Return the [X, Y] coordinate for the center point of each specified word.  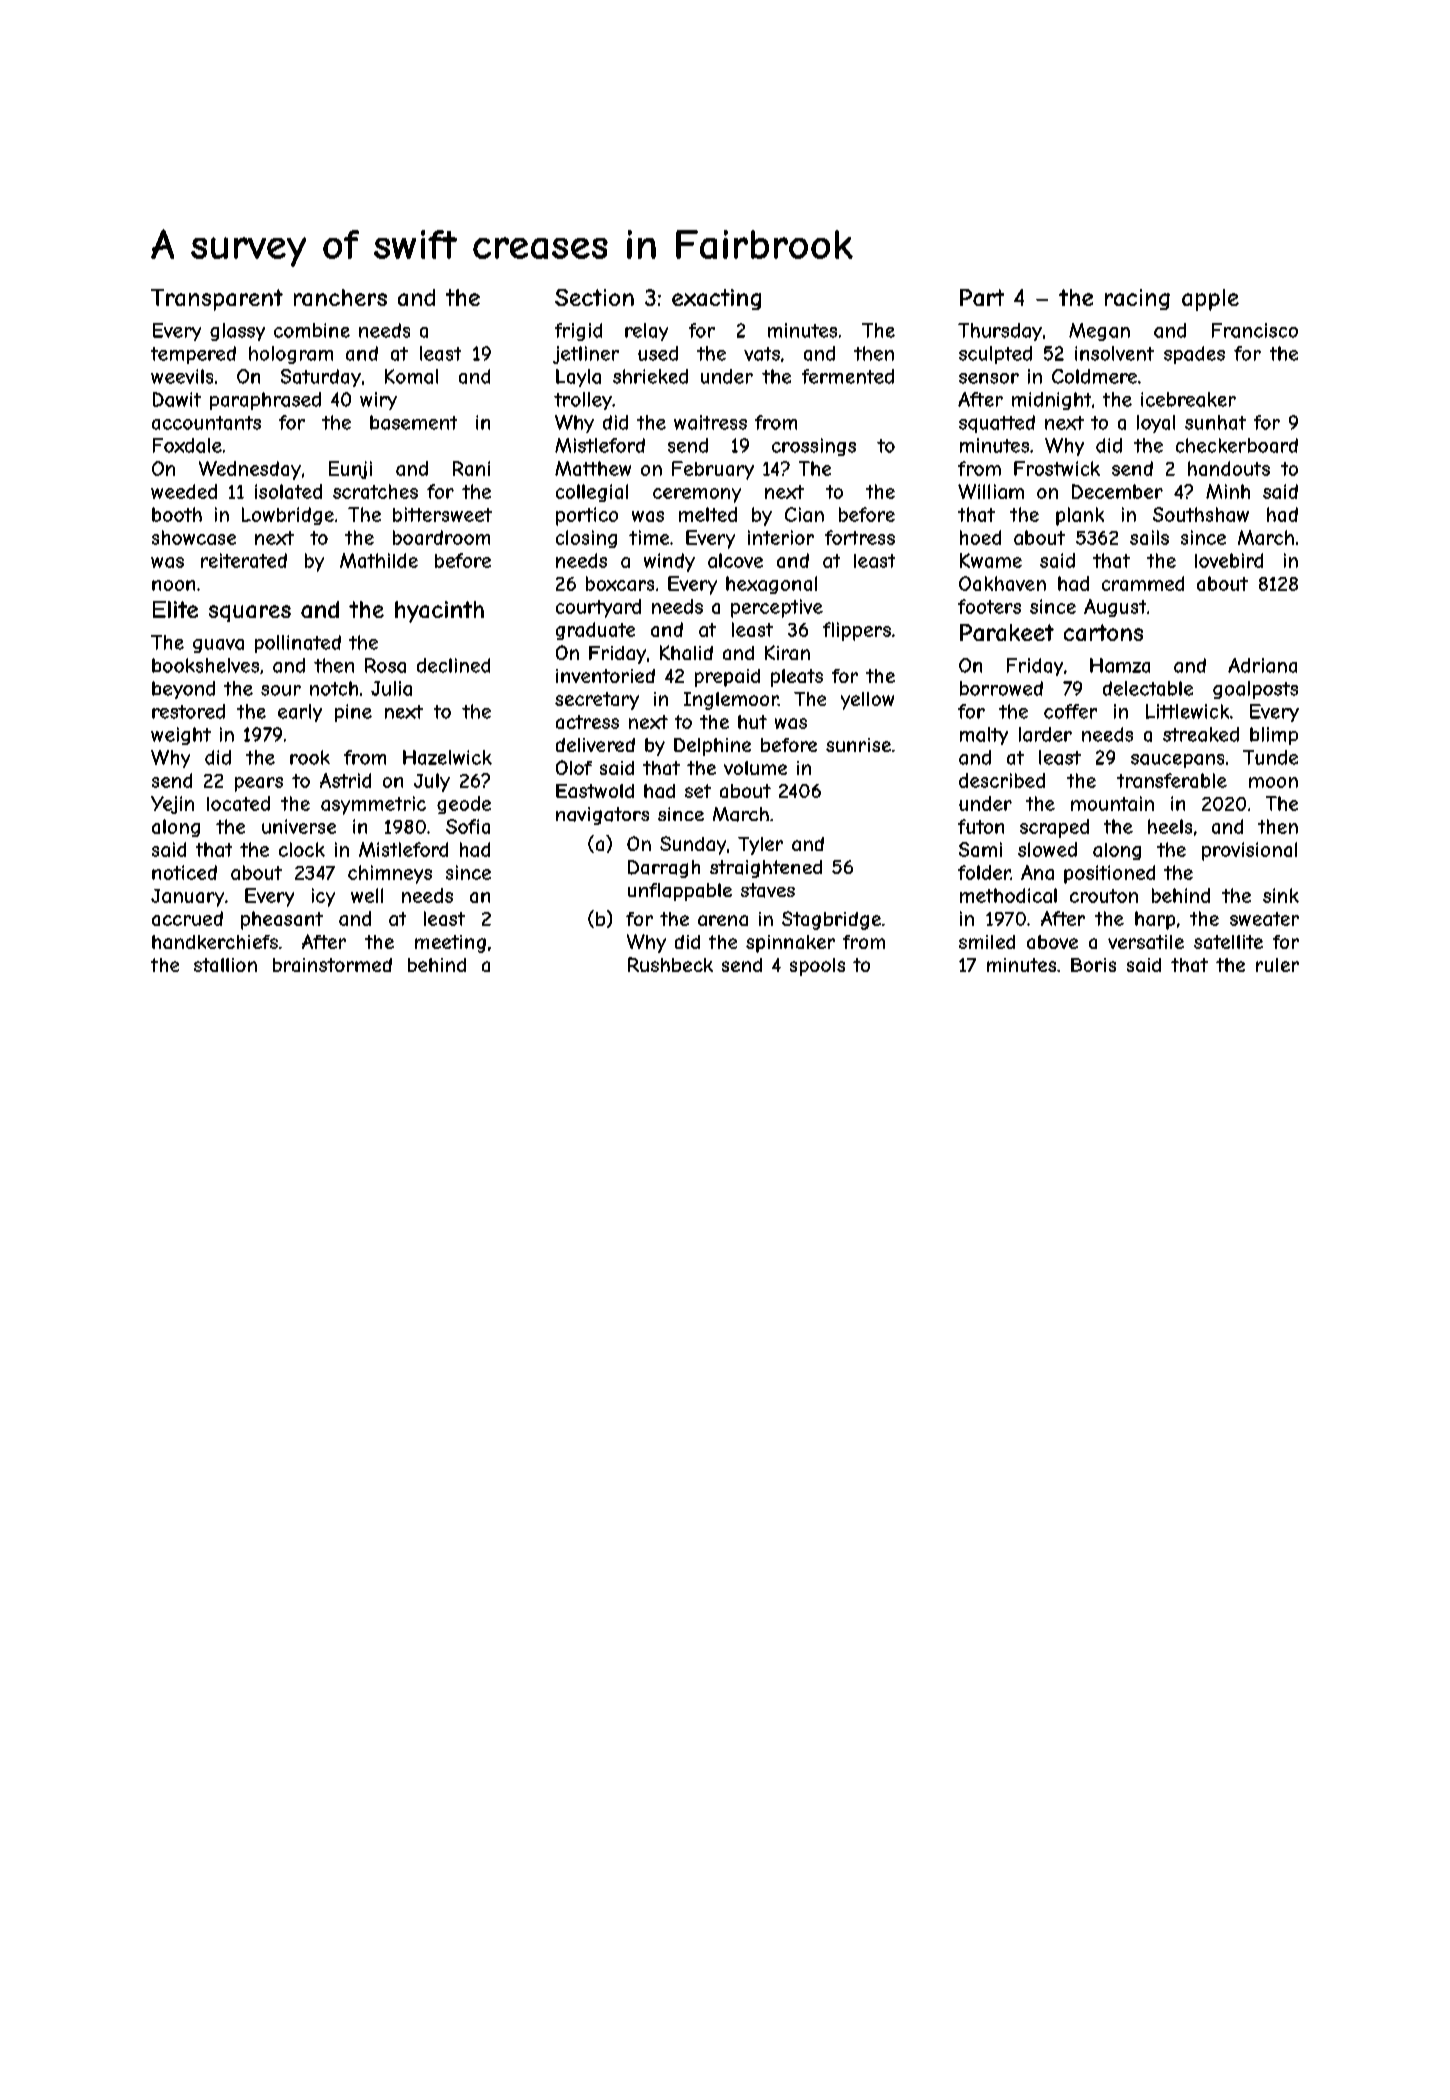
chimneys [390, 874]
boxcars [620, 583]
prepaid [727, 678]
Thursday [1000, 332]
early [300, 713]
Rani [471, 468]
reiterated [244, 560]
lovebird [1229, 560]
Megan [1099, 332]
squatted [997, 424]
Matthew [593, 468]
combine [312, 330]
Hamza [1120, 665]
